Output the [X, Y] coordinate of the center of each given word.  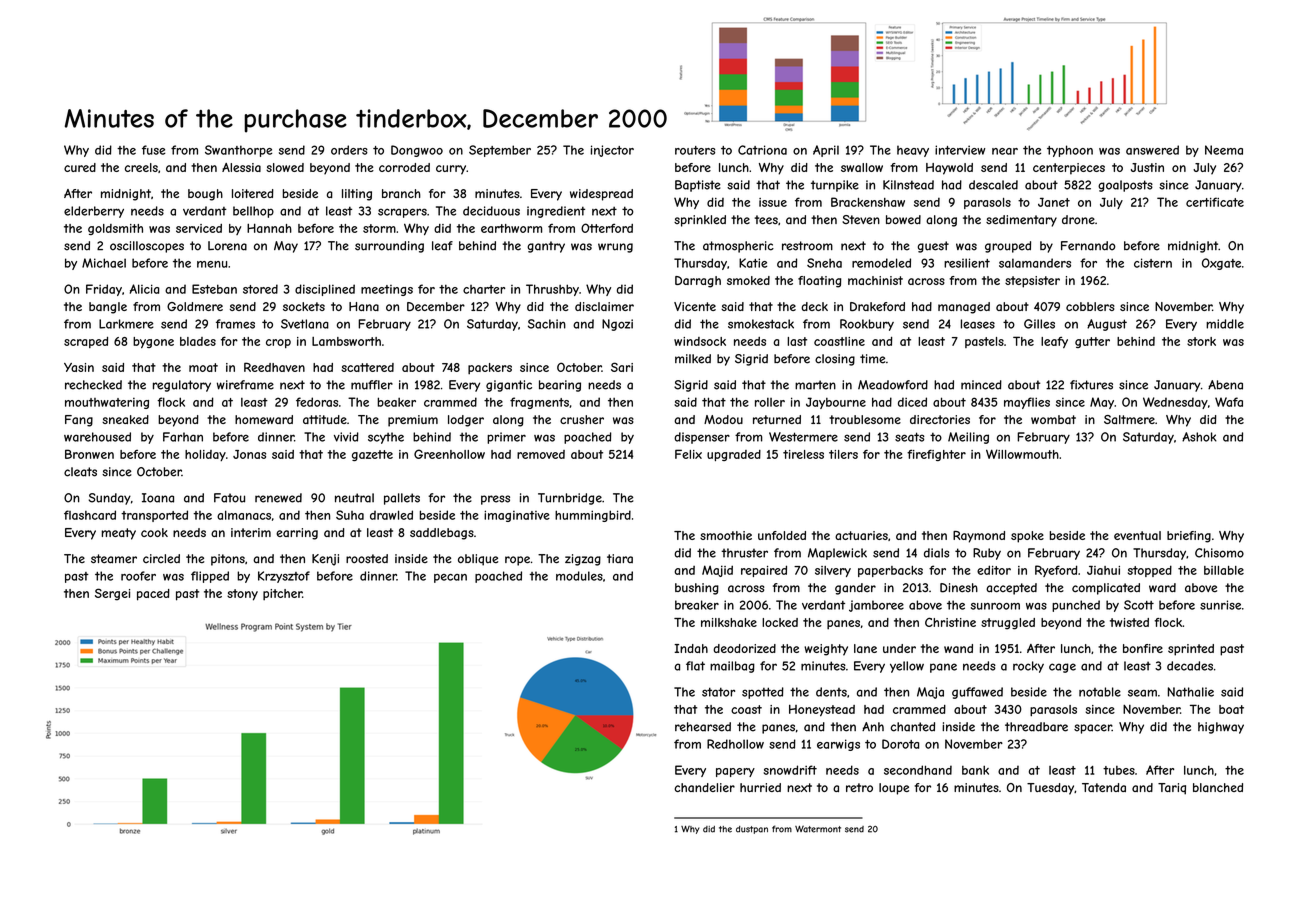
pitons [228, 560]
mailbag [732, 667]
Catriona [762, 150]
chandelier [704, 787]
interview [960, 150]
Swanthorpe [238, 151]
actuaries [861, 535]
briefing [1189, 537]
